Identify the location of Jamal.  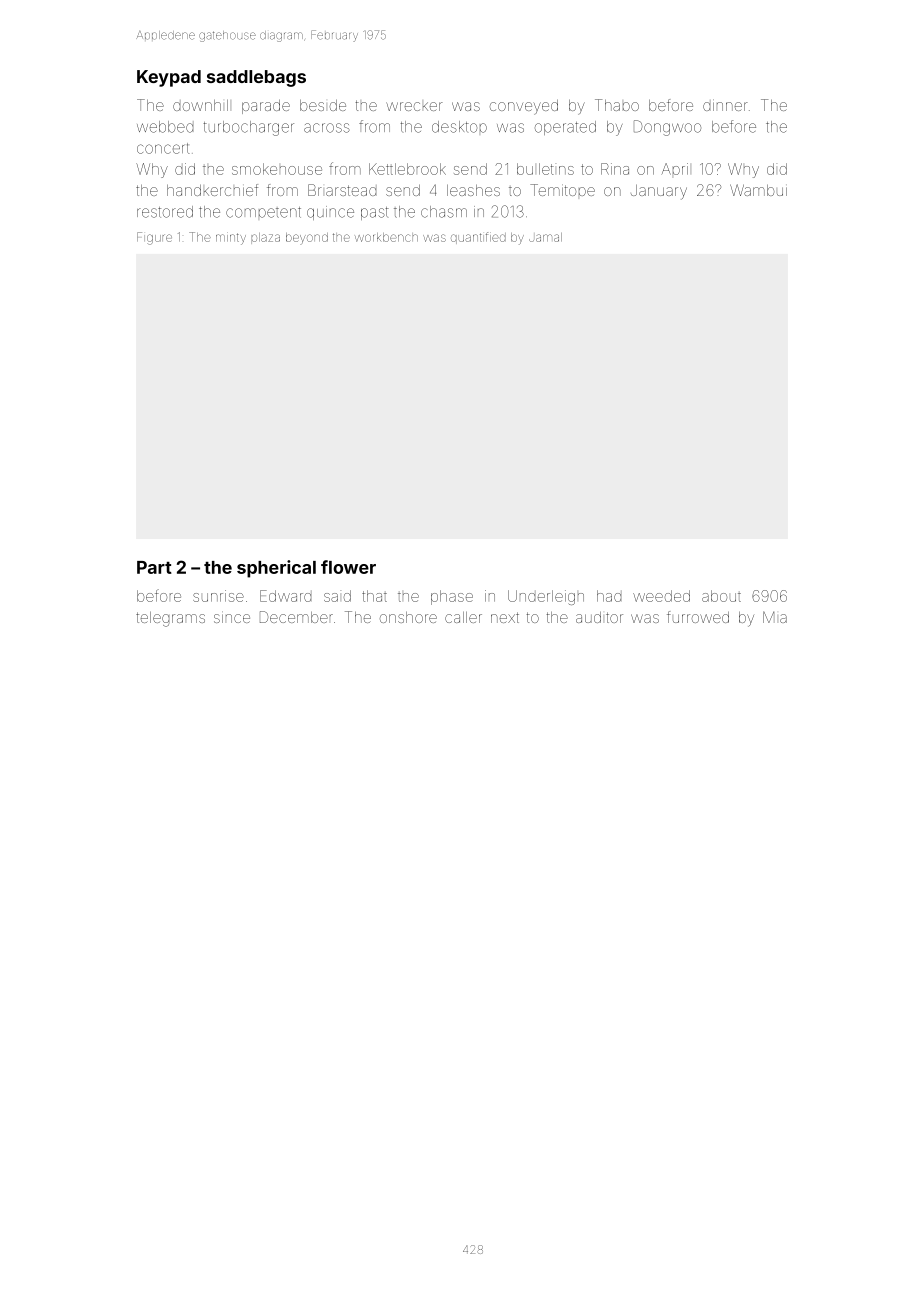
(545, 237).
